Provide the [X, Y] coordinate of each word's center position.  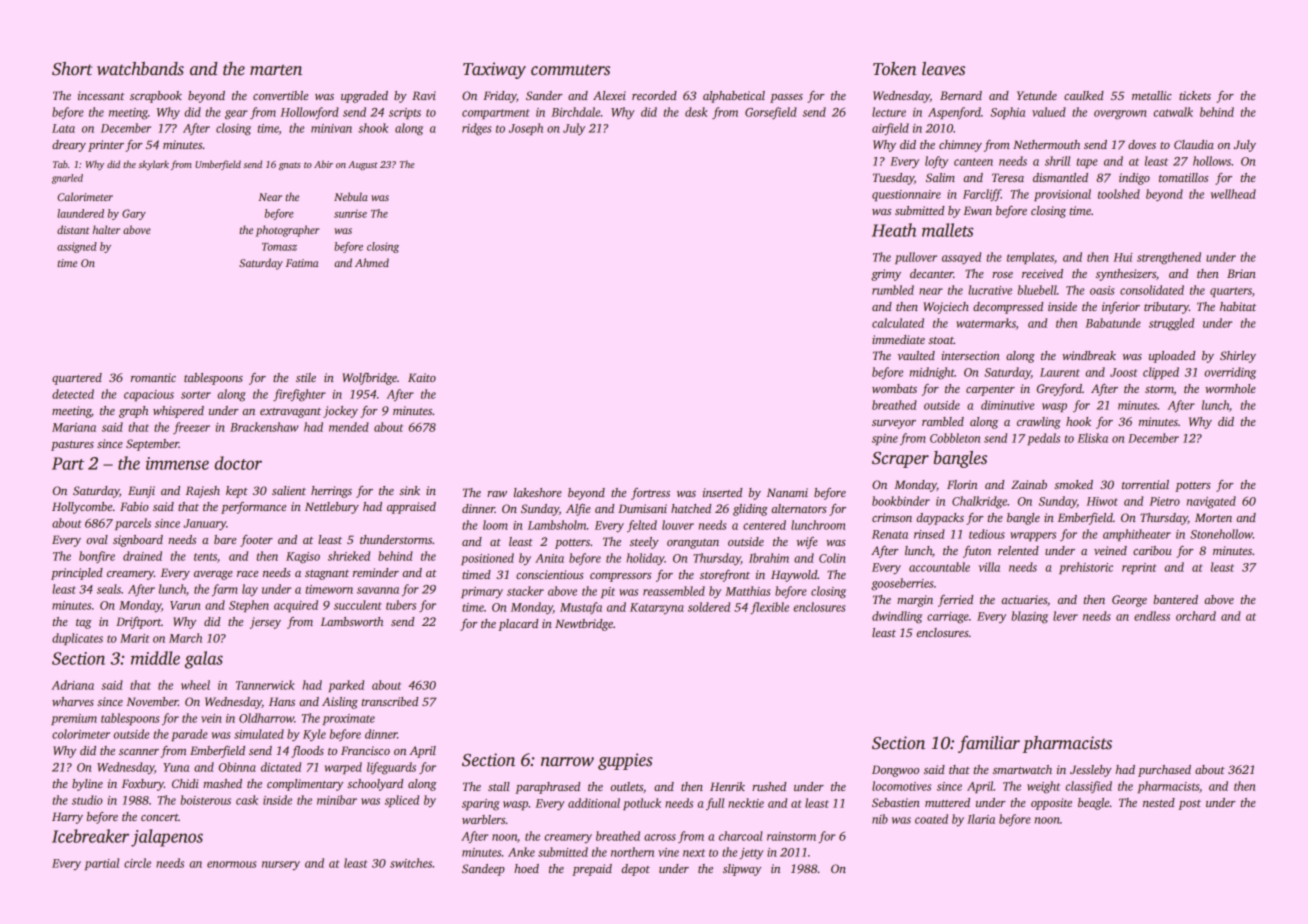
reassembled [674, 591]
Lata [63, 128]
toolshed [1119, 194]
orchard [1196, 616]
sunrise [350, 213]
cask [247, 800]
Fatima [302, 263]
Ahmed [372, 262]
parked [346, 686]
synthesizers [1126, 275]
